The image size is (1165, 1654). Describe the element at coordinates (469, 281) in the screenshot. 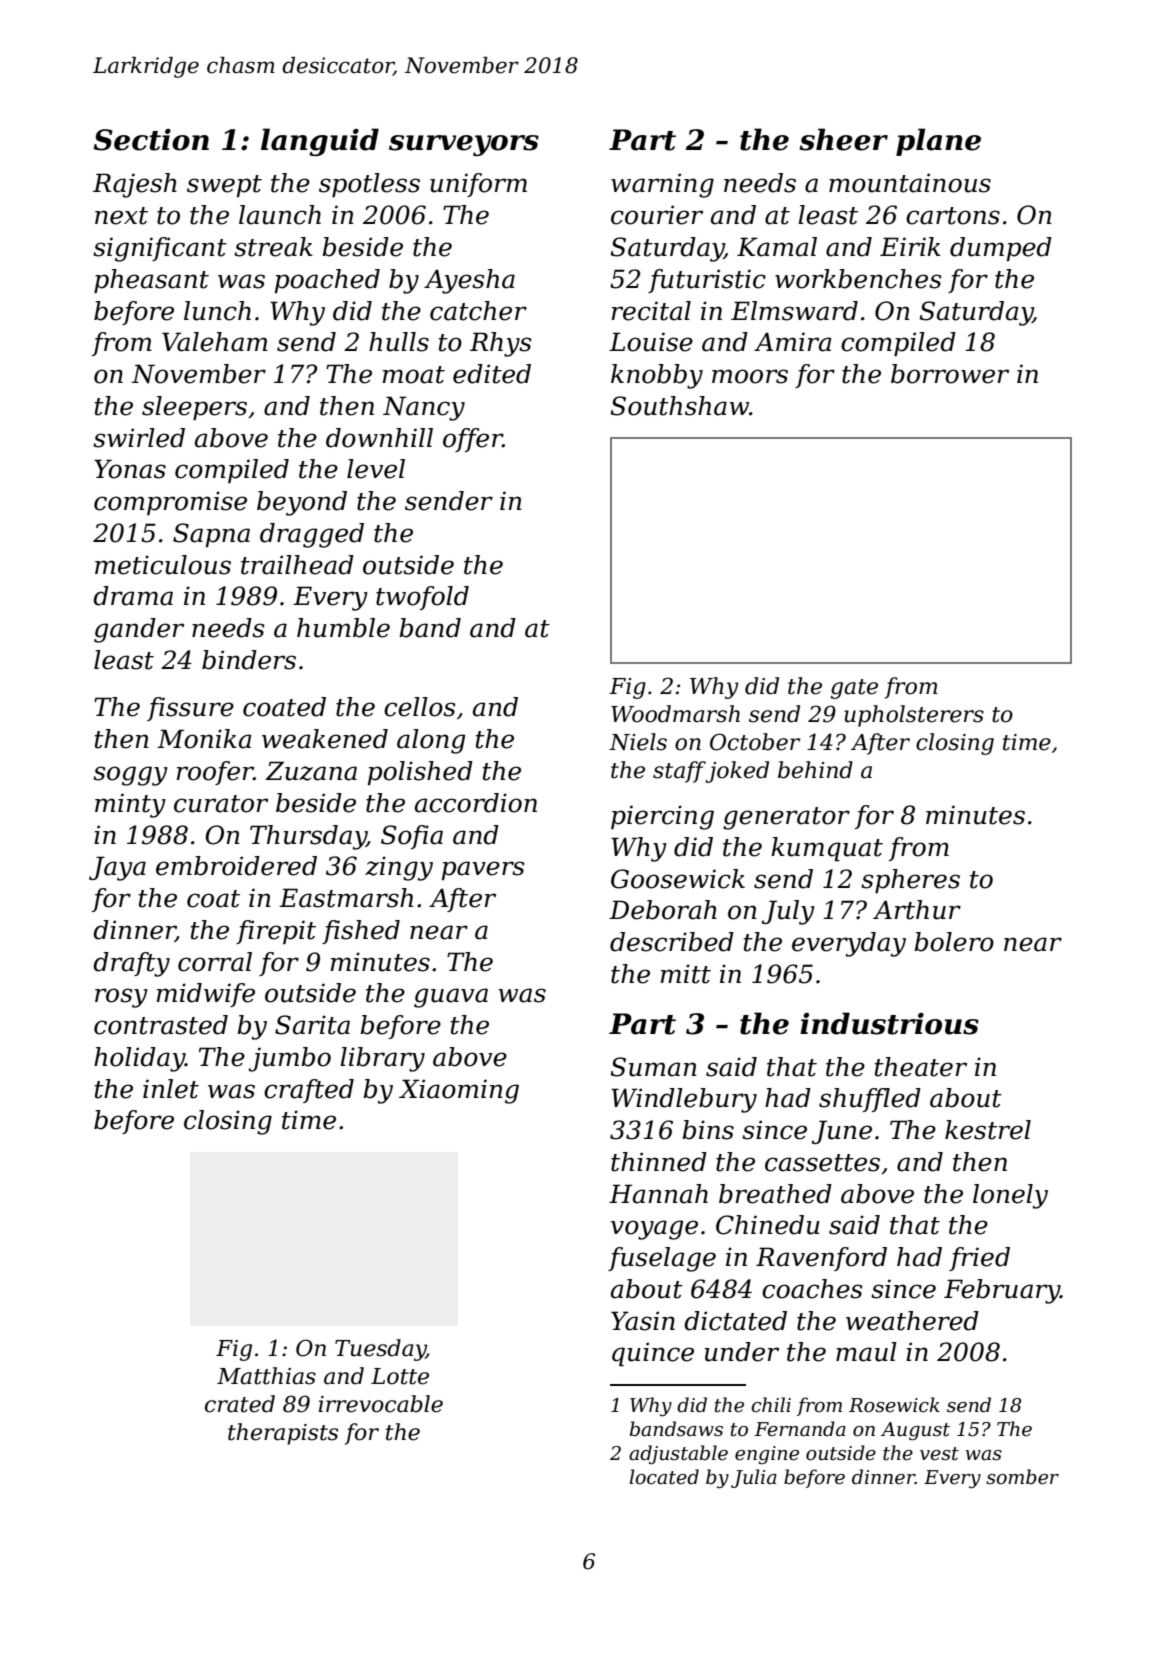

I see `Ayesha` at that location.
